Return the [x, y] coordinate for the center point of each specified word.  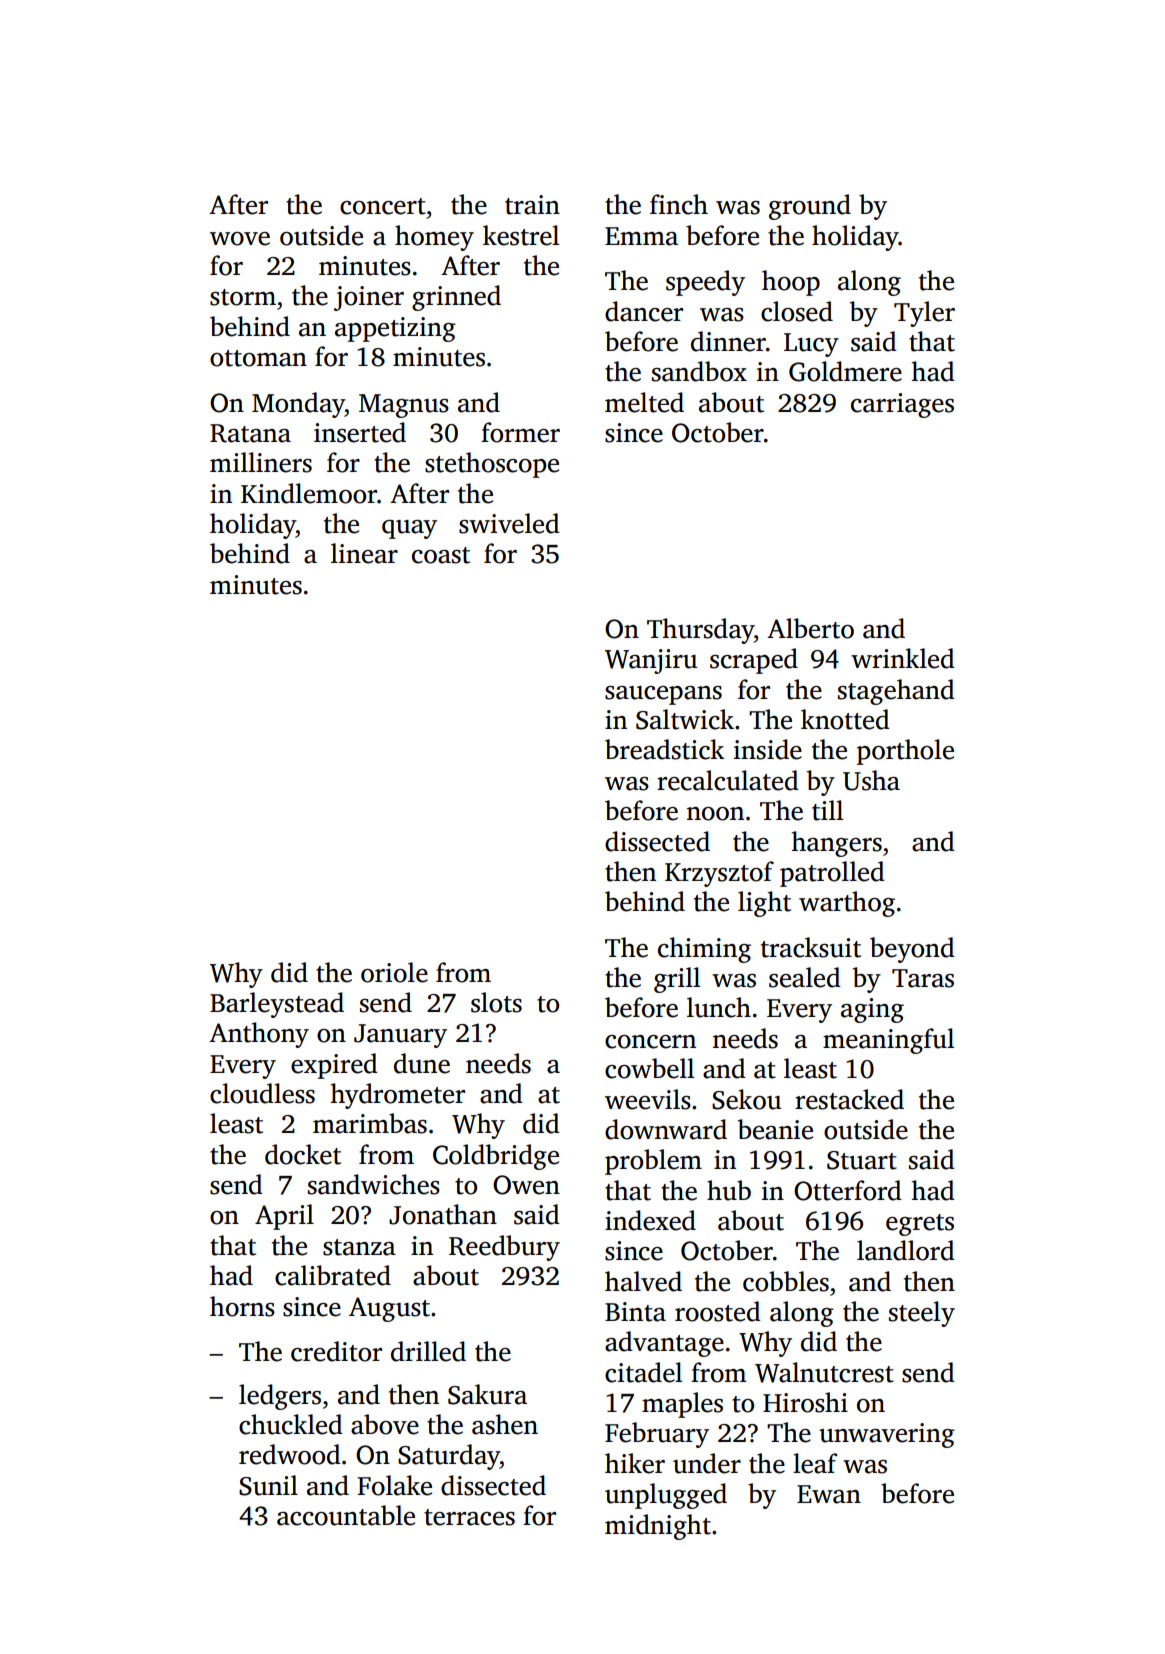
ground [810, 207]
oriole [394, 972]
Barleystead [277, 1005]
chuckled [291, 1424]
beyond [912, 950]
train [532, 205]
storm [243, 297]
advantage [664, 1344]
